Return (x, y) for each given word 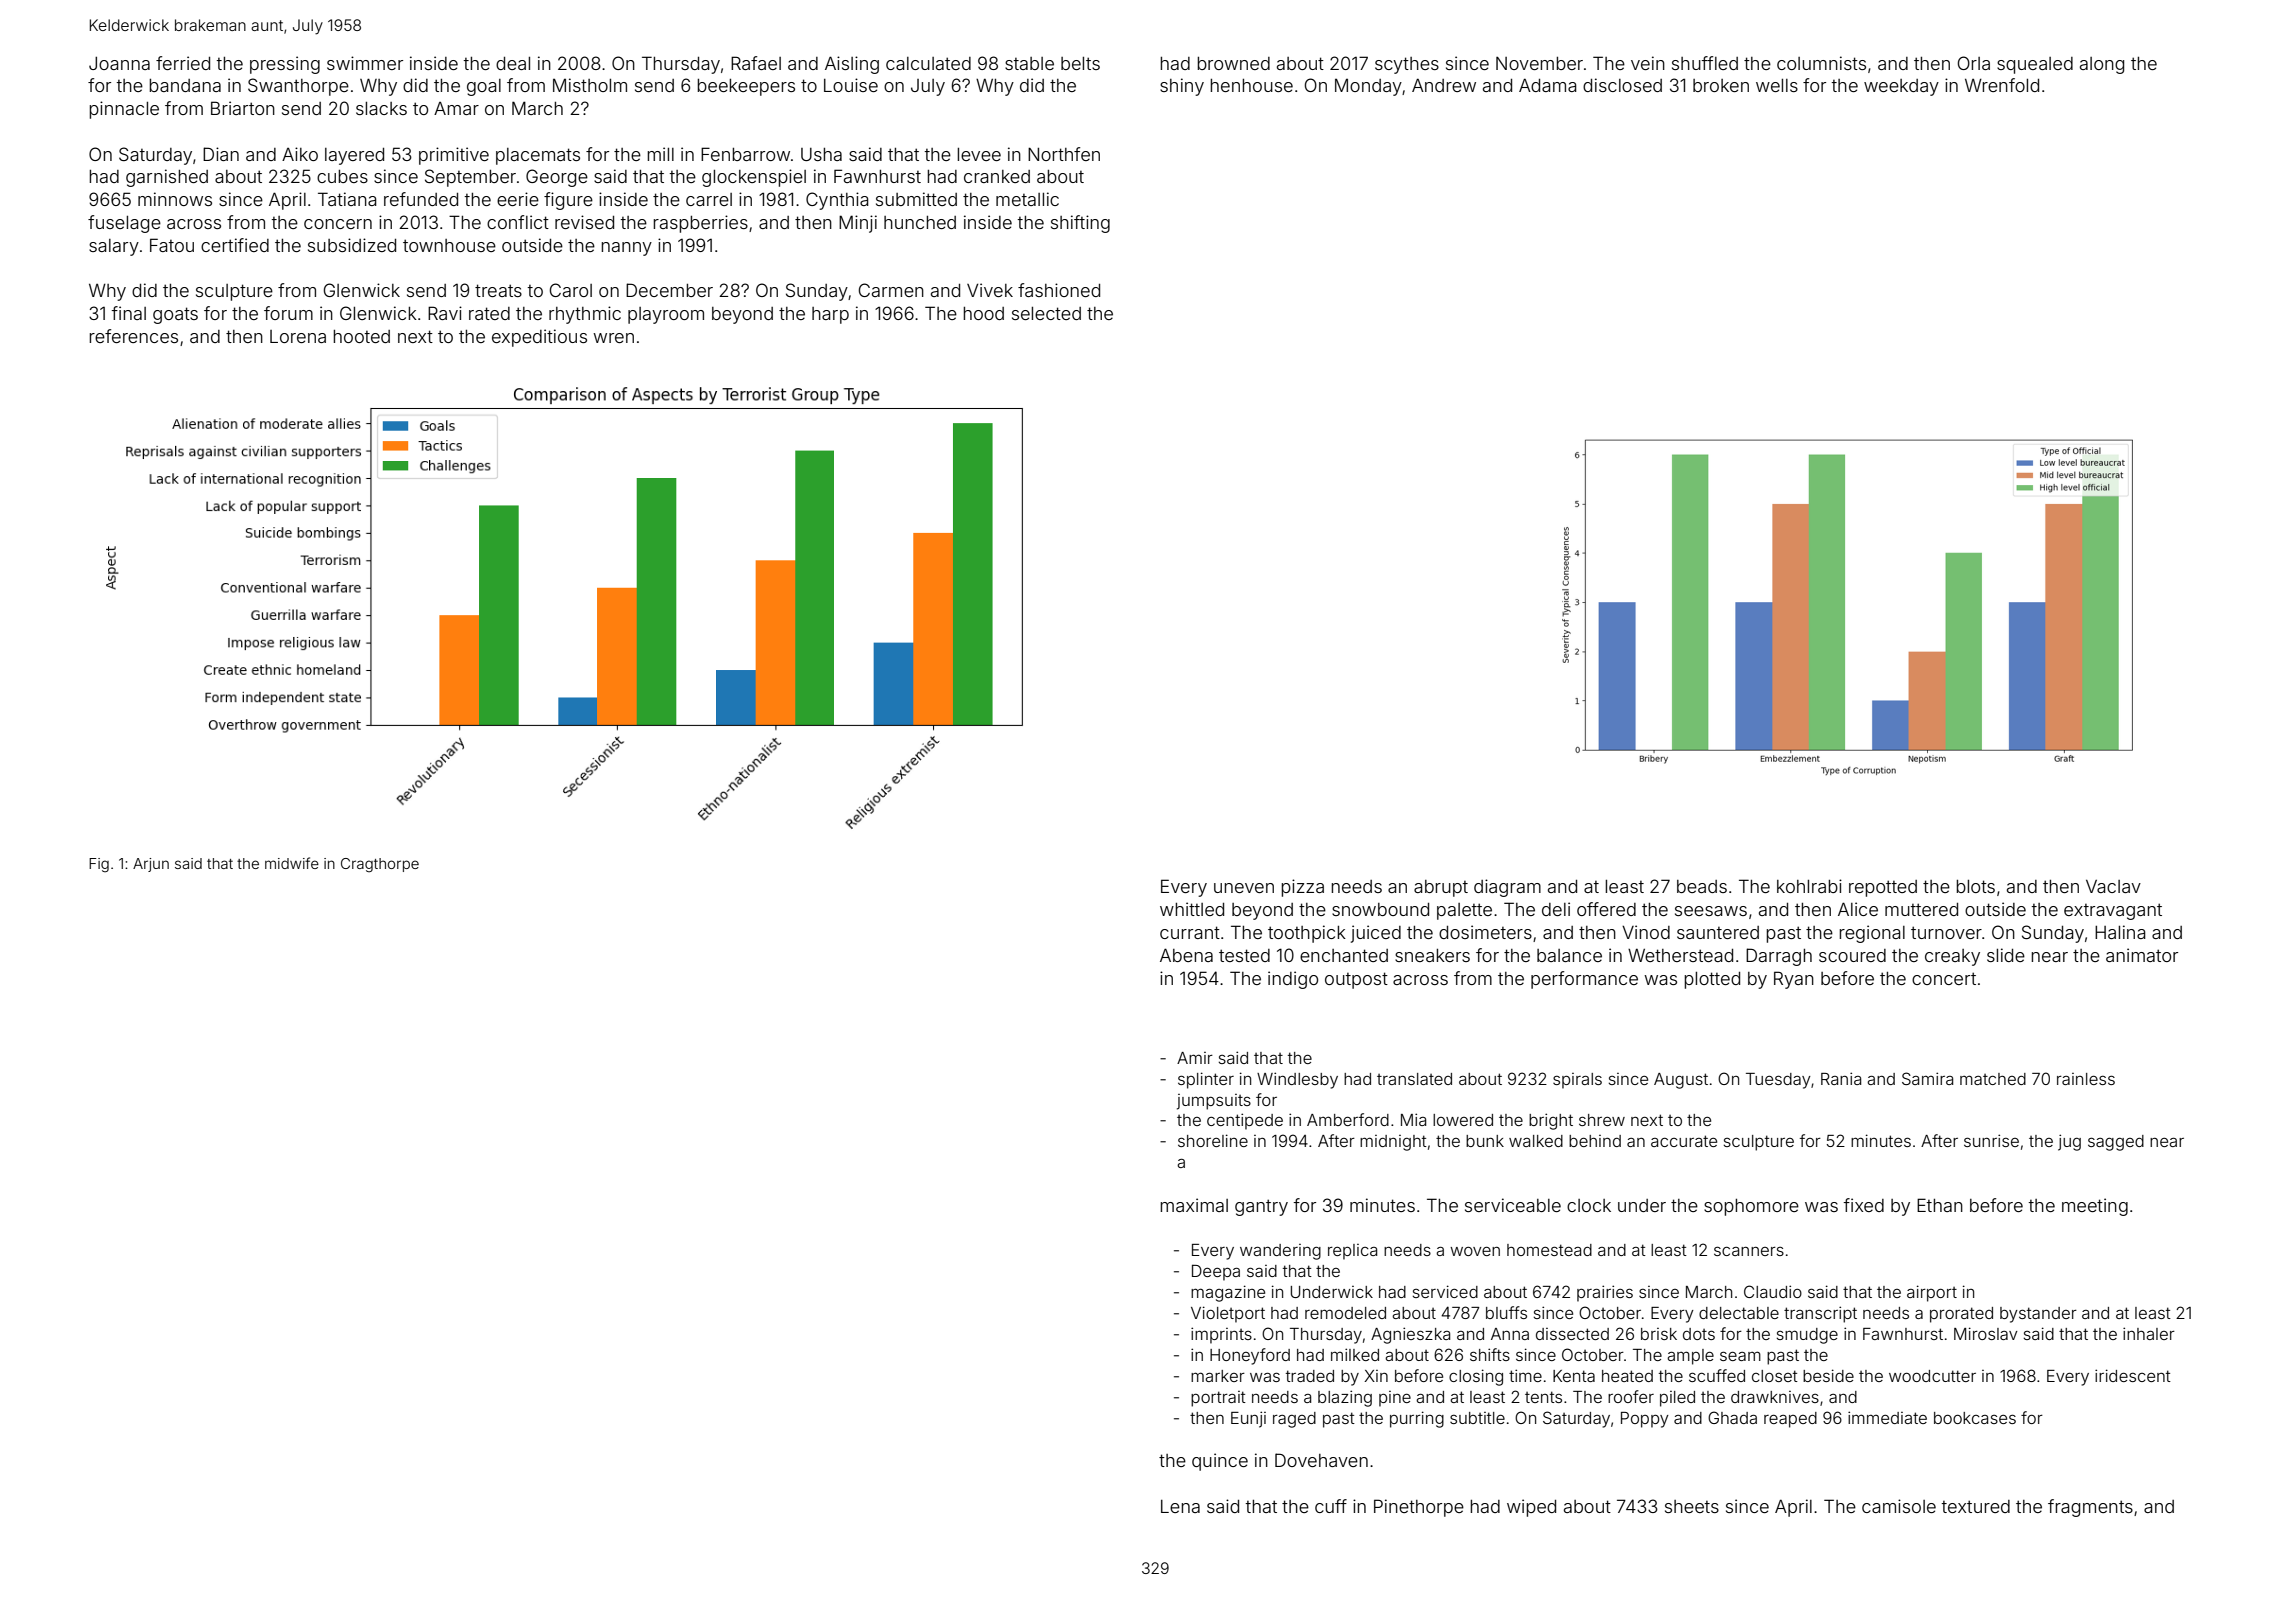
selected (1046, 313)
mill (660, 154)
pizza (1302, 888)
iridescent (2133, 1375)
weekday (1901, 87)
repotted (1883, 888)
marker (1218, 1376)
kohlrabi (1809, 886)
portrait (1218, 1399)
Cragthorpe (380, 865)
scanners (1749, 1251)
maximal (1194, 1205)
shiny (1182, 87)
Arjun (151, 865)
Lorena (298, 336)
